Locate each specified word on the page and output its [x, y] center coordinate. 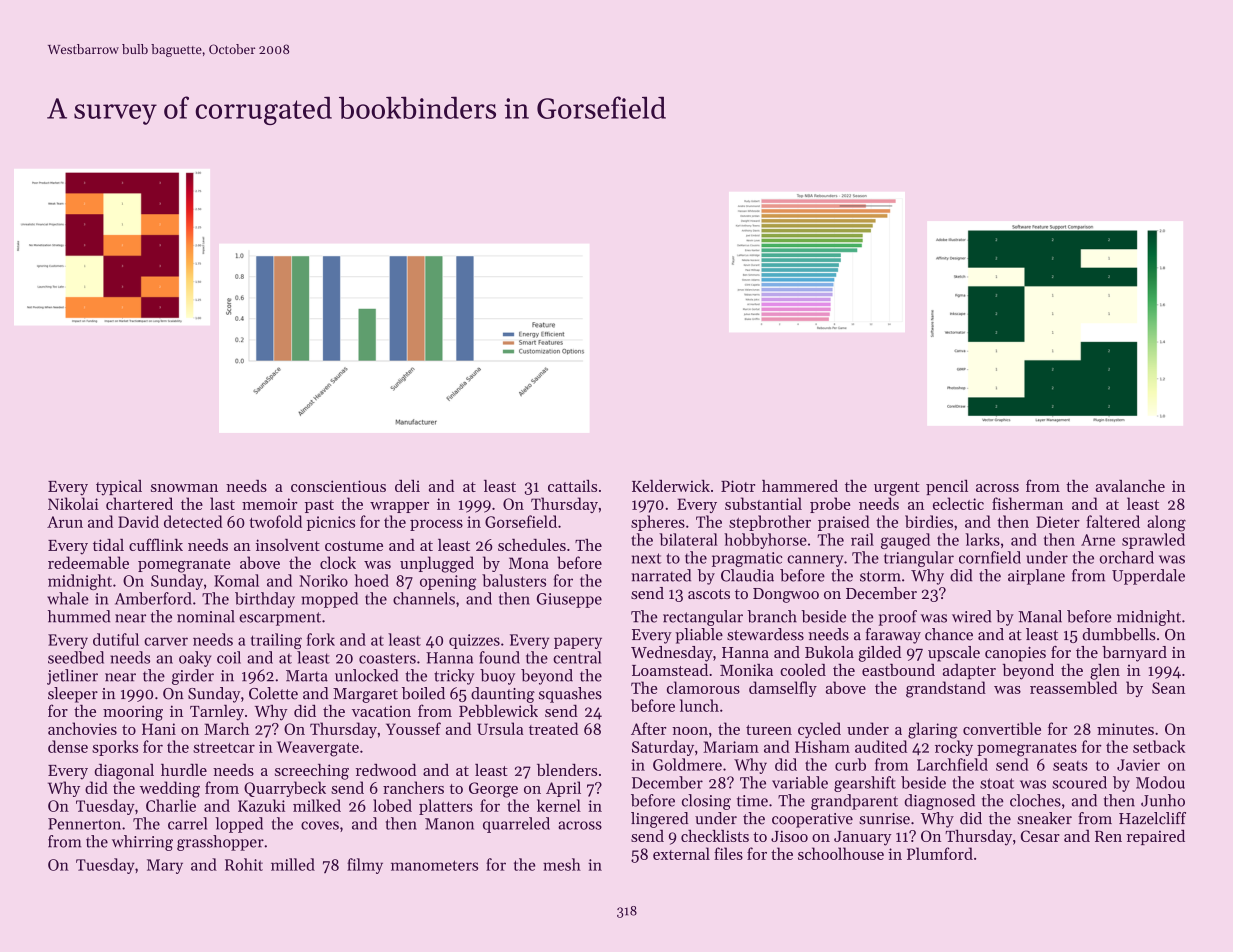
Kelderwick [671, 486]
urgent [897, 489]
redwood [386, 770]
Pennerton [84, 824]
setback [1159, 746]
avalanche [1130, 485]
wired [971, 616]
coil [229, 657]
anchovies [82, 728]
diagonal [124, 772]
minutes [1125, 729]
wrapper [399, 507]
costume [354, 546]
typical [119, 488]
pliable [699, 636]
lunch [699, 705]
